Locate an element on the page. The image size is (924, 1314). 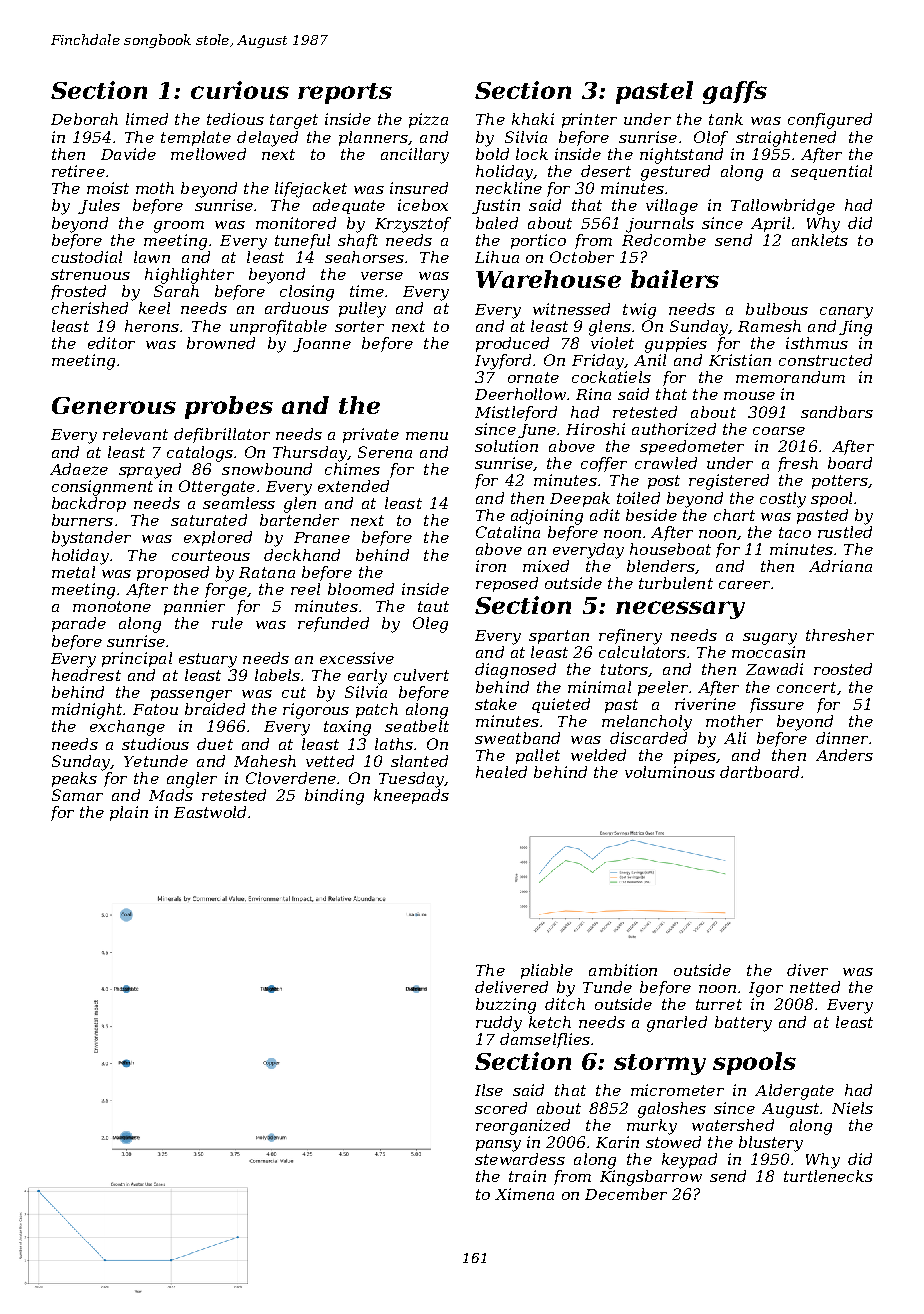
plain is located at coordinates (129, 813).
